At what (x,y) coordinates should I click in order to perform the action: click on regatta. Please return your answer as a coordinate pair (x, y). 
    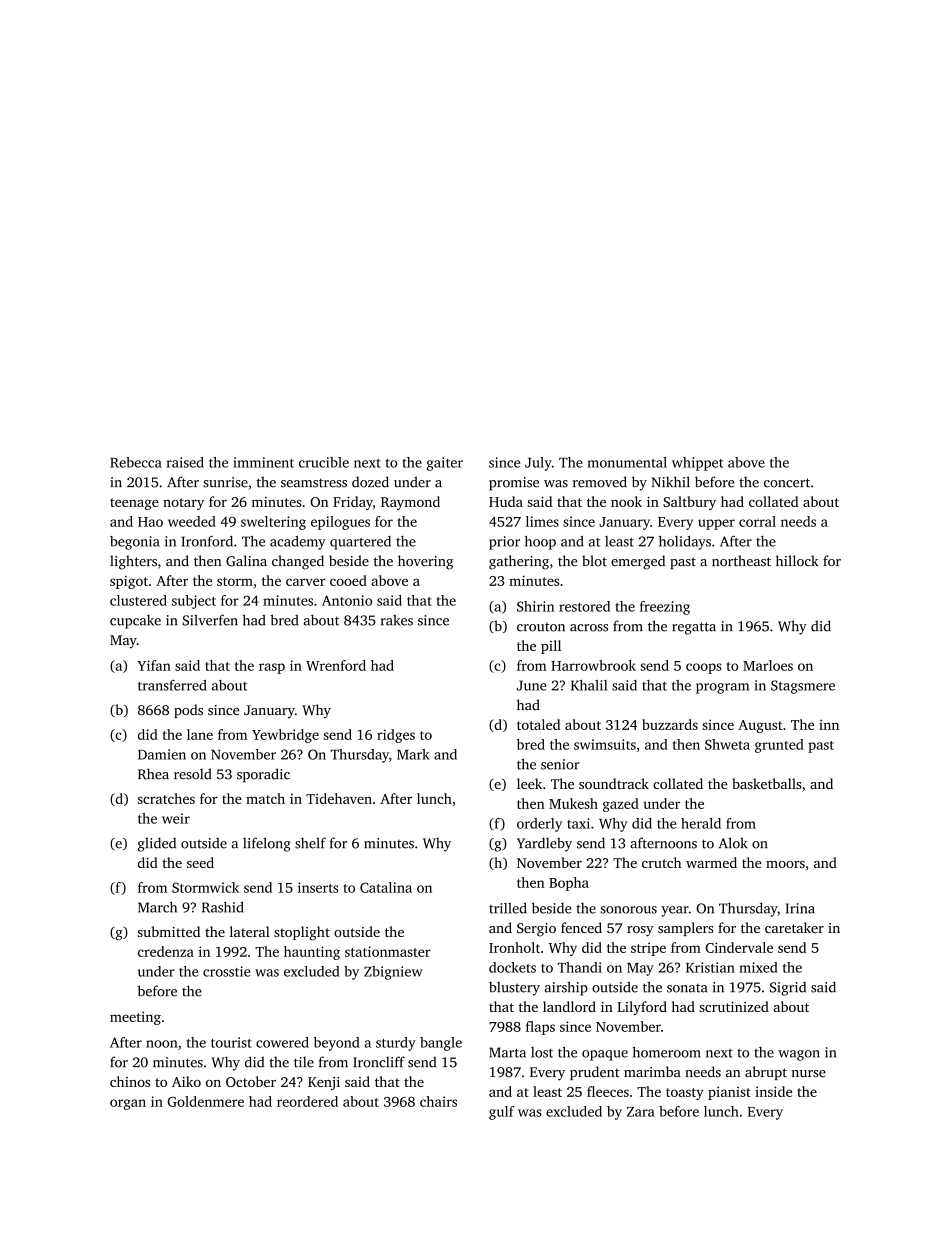
    Looking at the image, I should click on (694, 628).
